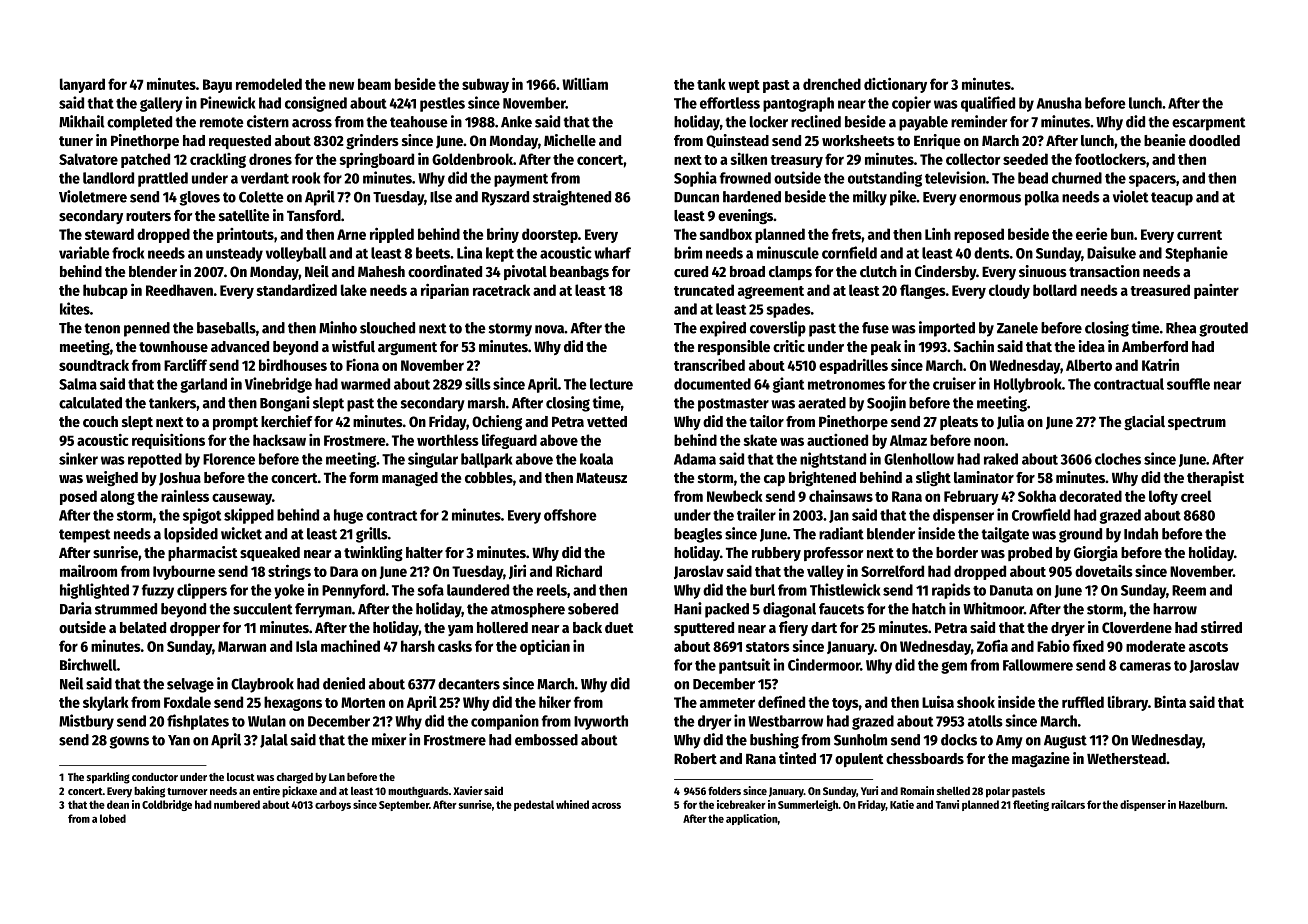 The width and height of the page is (1308, 924). Describe the element at coordinates (1059, 103) in the page. I see `Anusha` at that location.
